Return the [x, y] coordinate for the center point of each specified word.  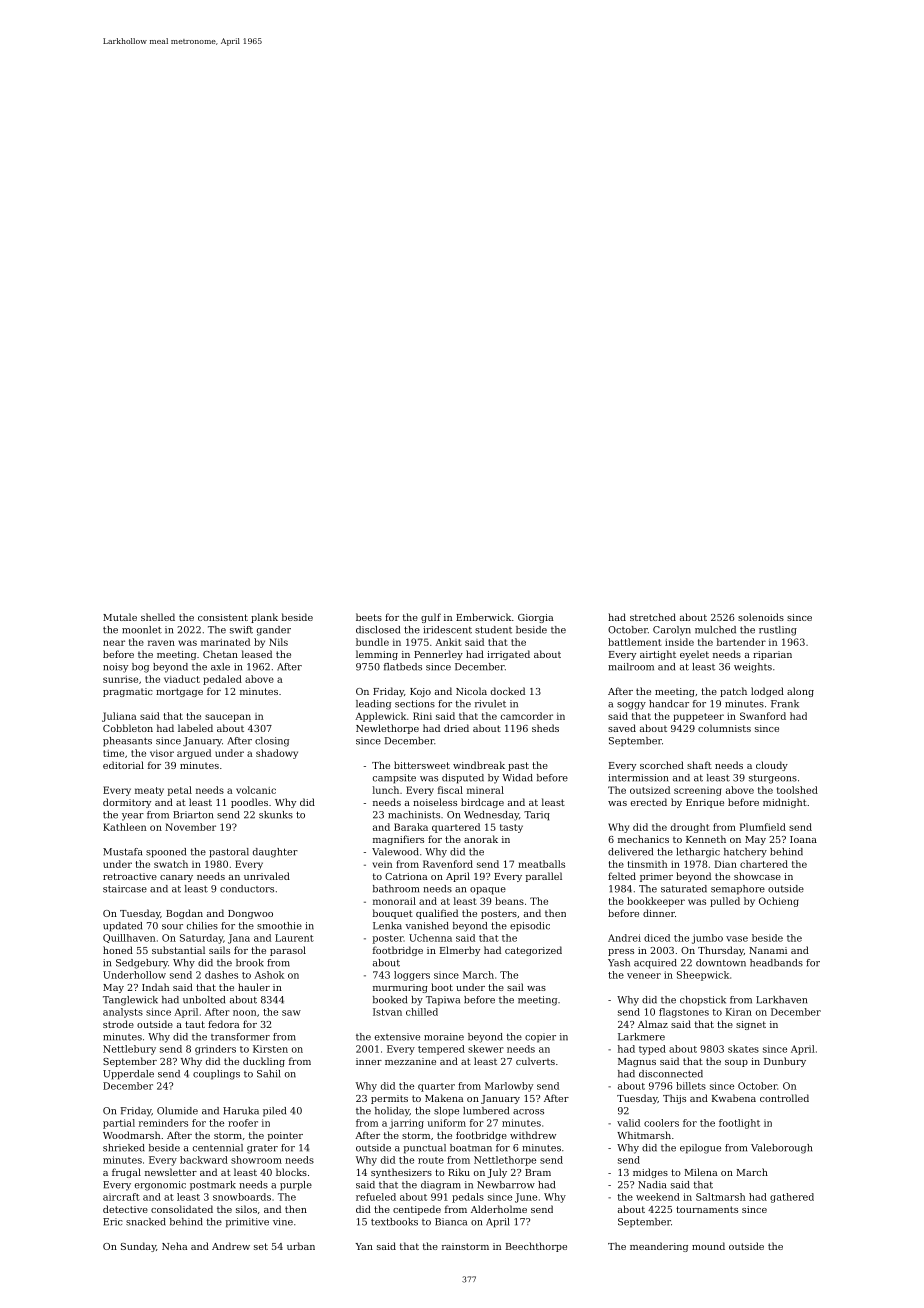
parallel [544, 877]
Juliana [119, 717]
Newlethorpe [387, 729]
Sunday [138, 1247]
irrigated [508, 655]
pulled [725, 902]
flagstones [684, 1013]
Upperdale [128, 1075]
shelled [158, 617]
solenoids [761, 617]
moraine [444, 1037]
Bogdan [184, 914]
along [800, 692]
